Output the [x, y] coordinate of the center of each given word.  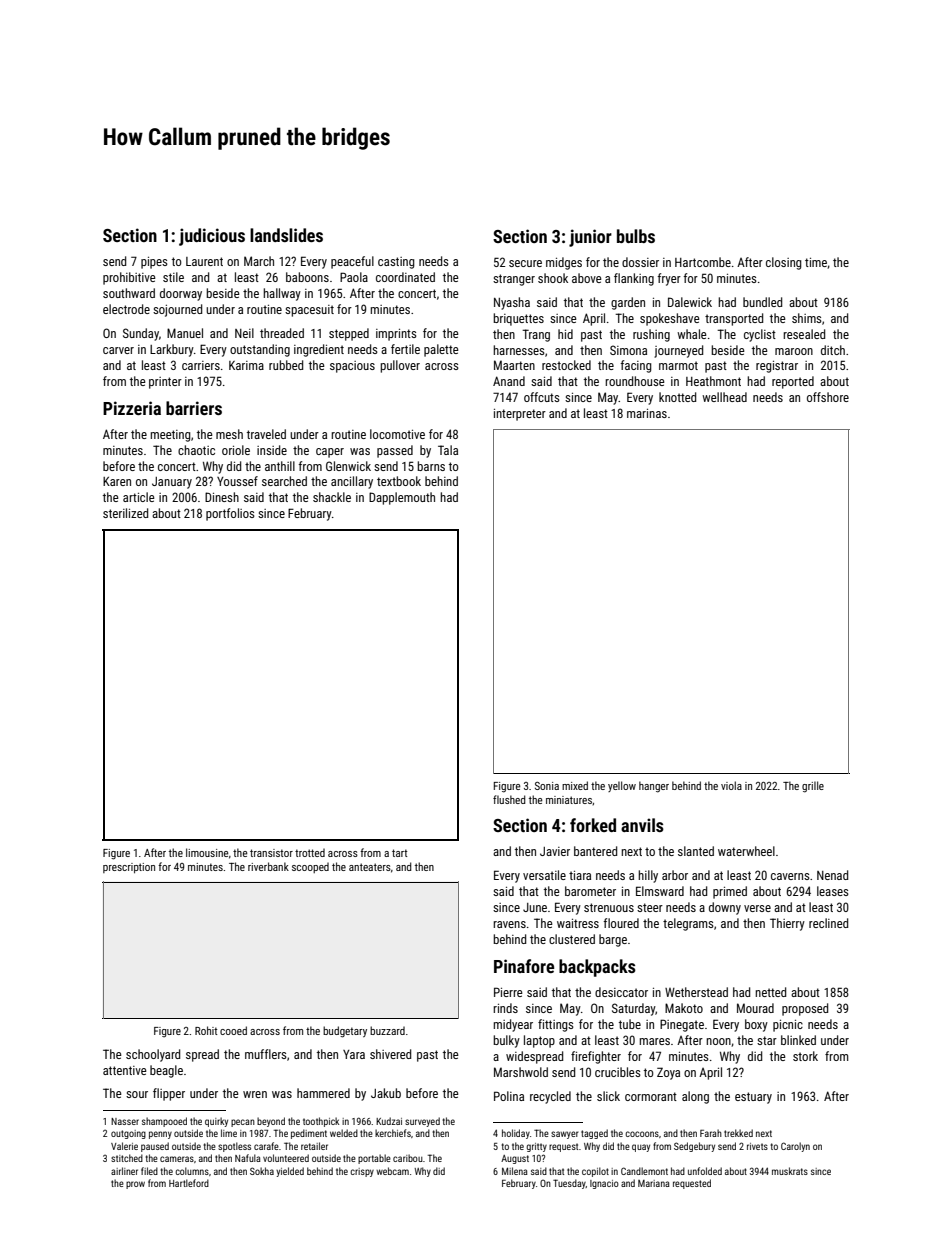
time [816, 262]
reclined [828, 923]
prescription [129, 868]
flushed [509, 799]
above [587, 278]
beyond [271, 1122]
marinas [647, 413]
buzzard [387, 1030]
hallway [282, 294]
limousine [207, 852]
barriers [194, 408]
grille [813, 787]
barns [431, 466]
